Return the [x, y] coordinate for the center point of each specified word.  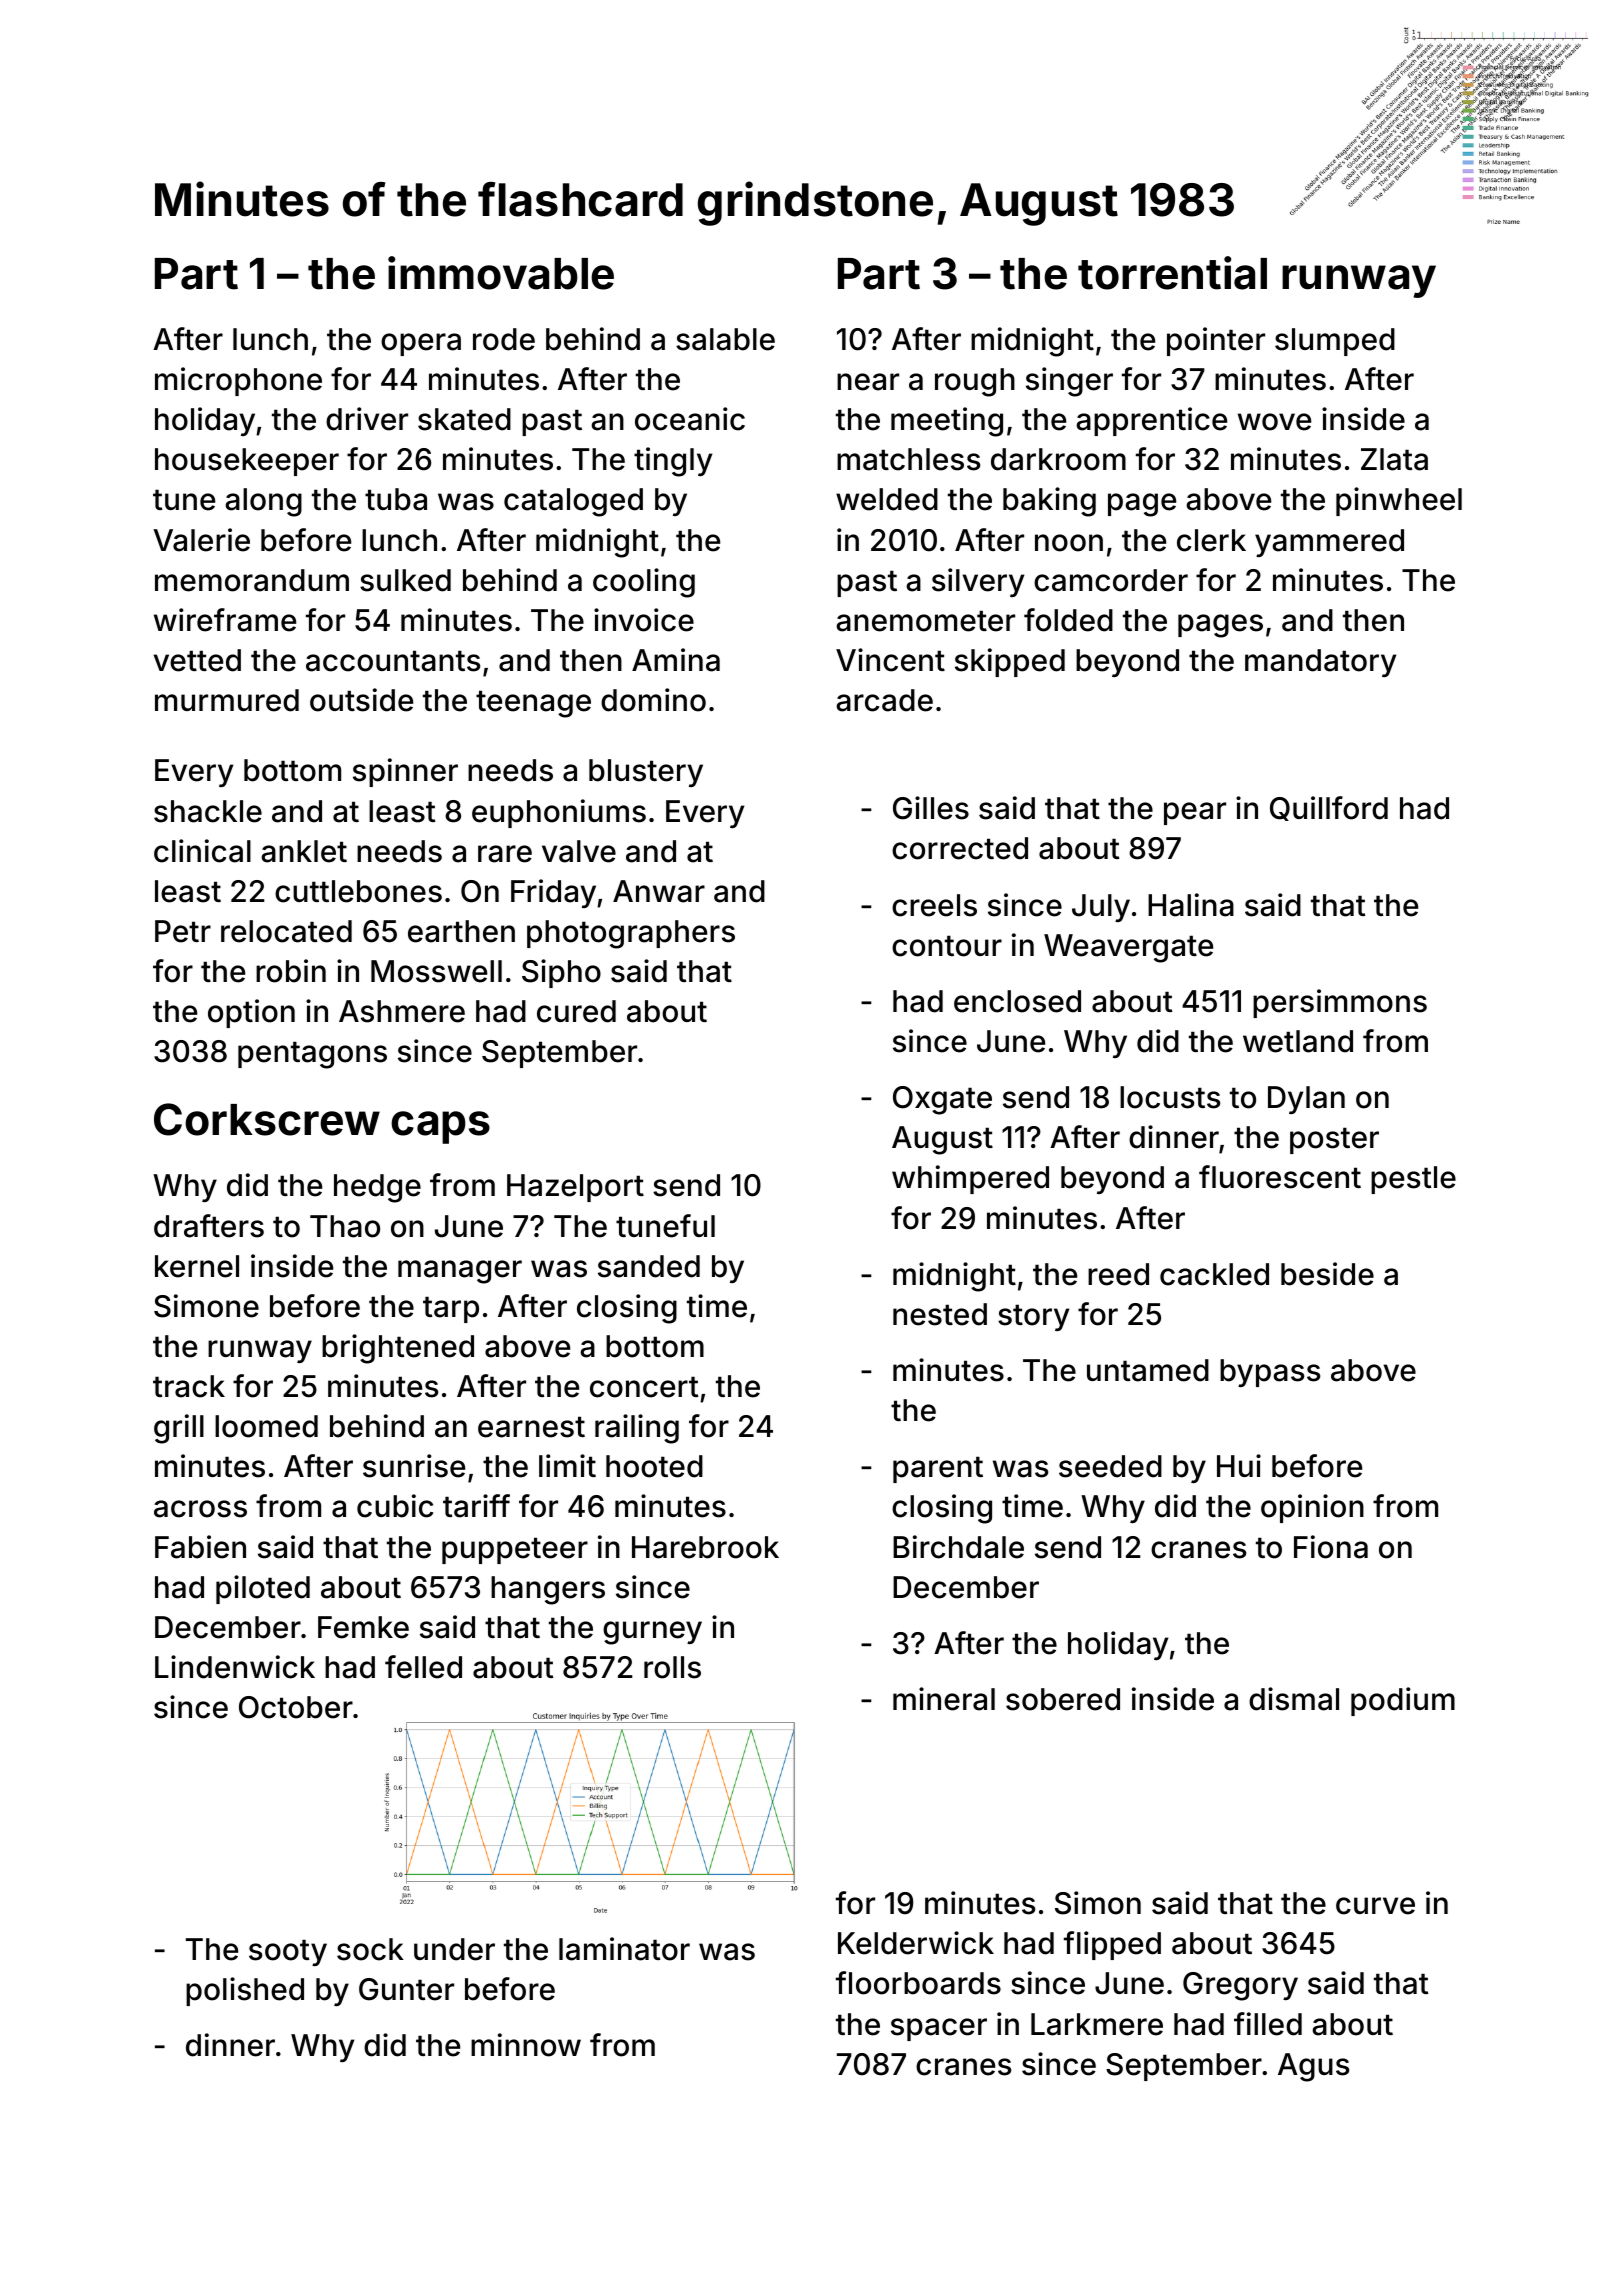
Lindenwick [235, 1667]
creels [934, 905]
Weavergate [1128, 948]
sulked [405, 580]
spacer [939, 2029]
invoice [644, 620]
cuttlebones [358, 891]
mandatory [1320, 663]
